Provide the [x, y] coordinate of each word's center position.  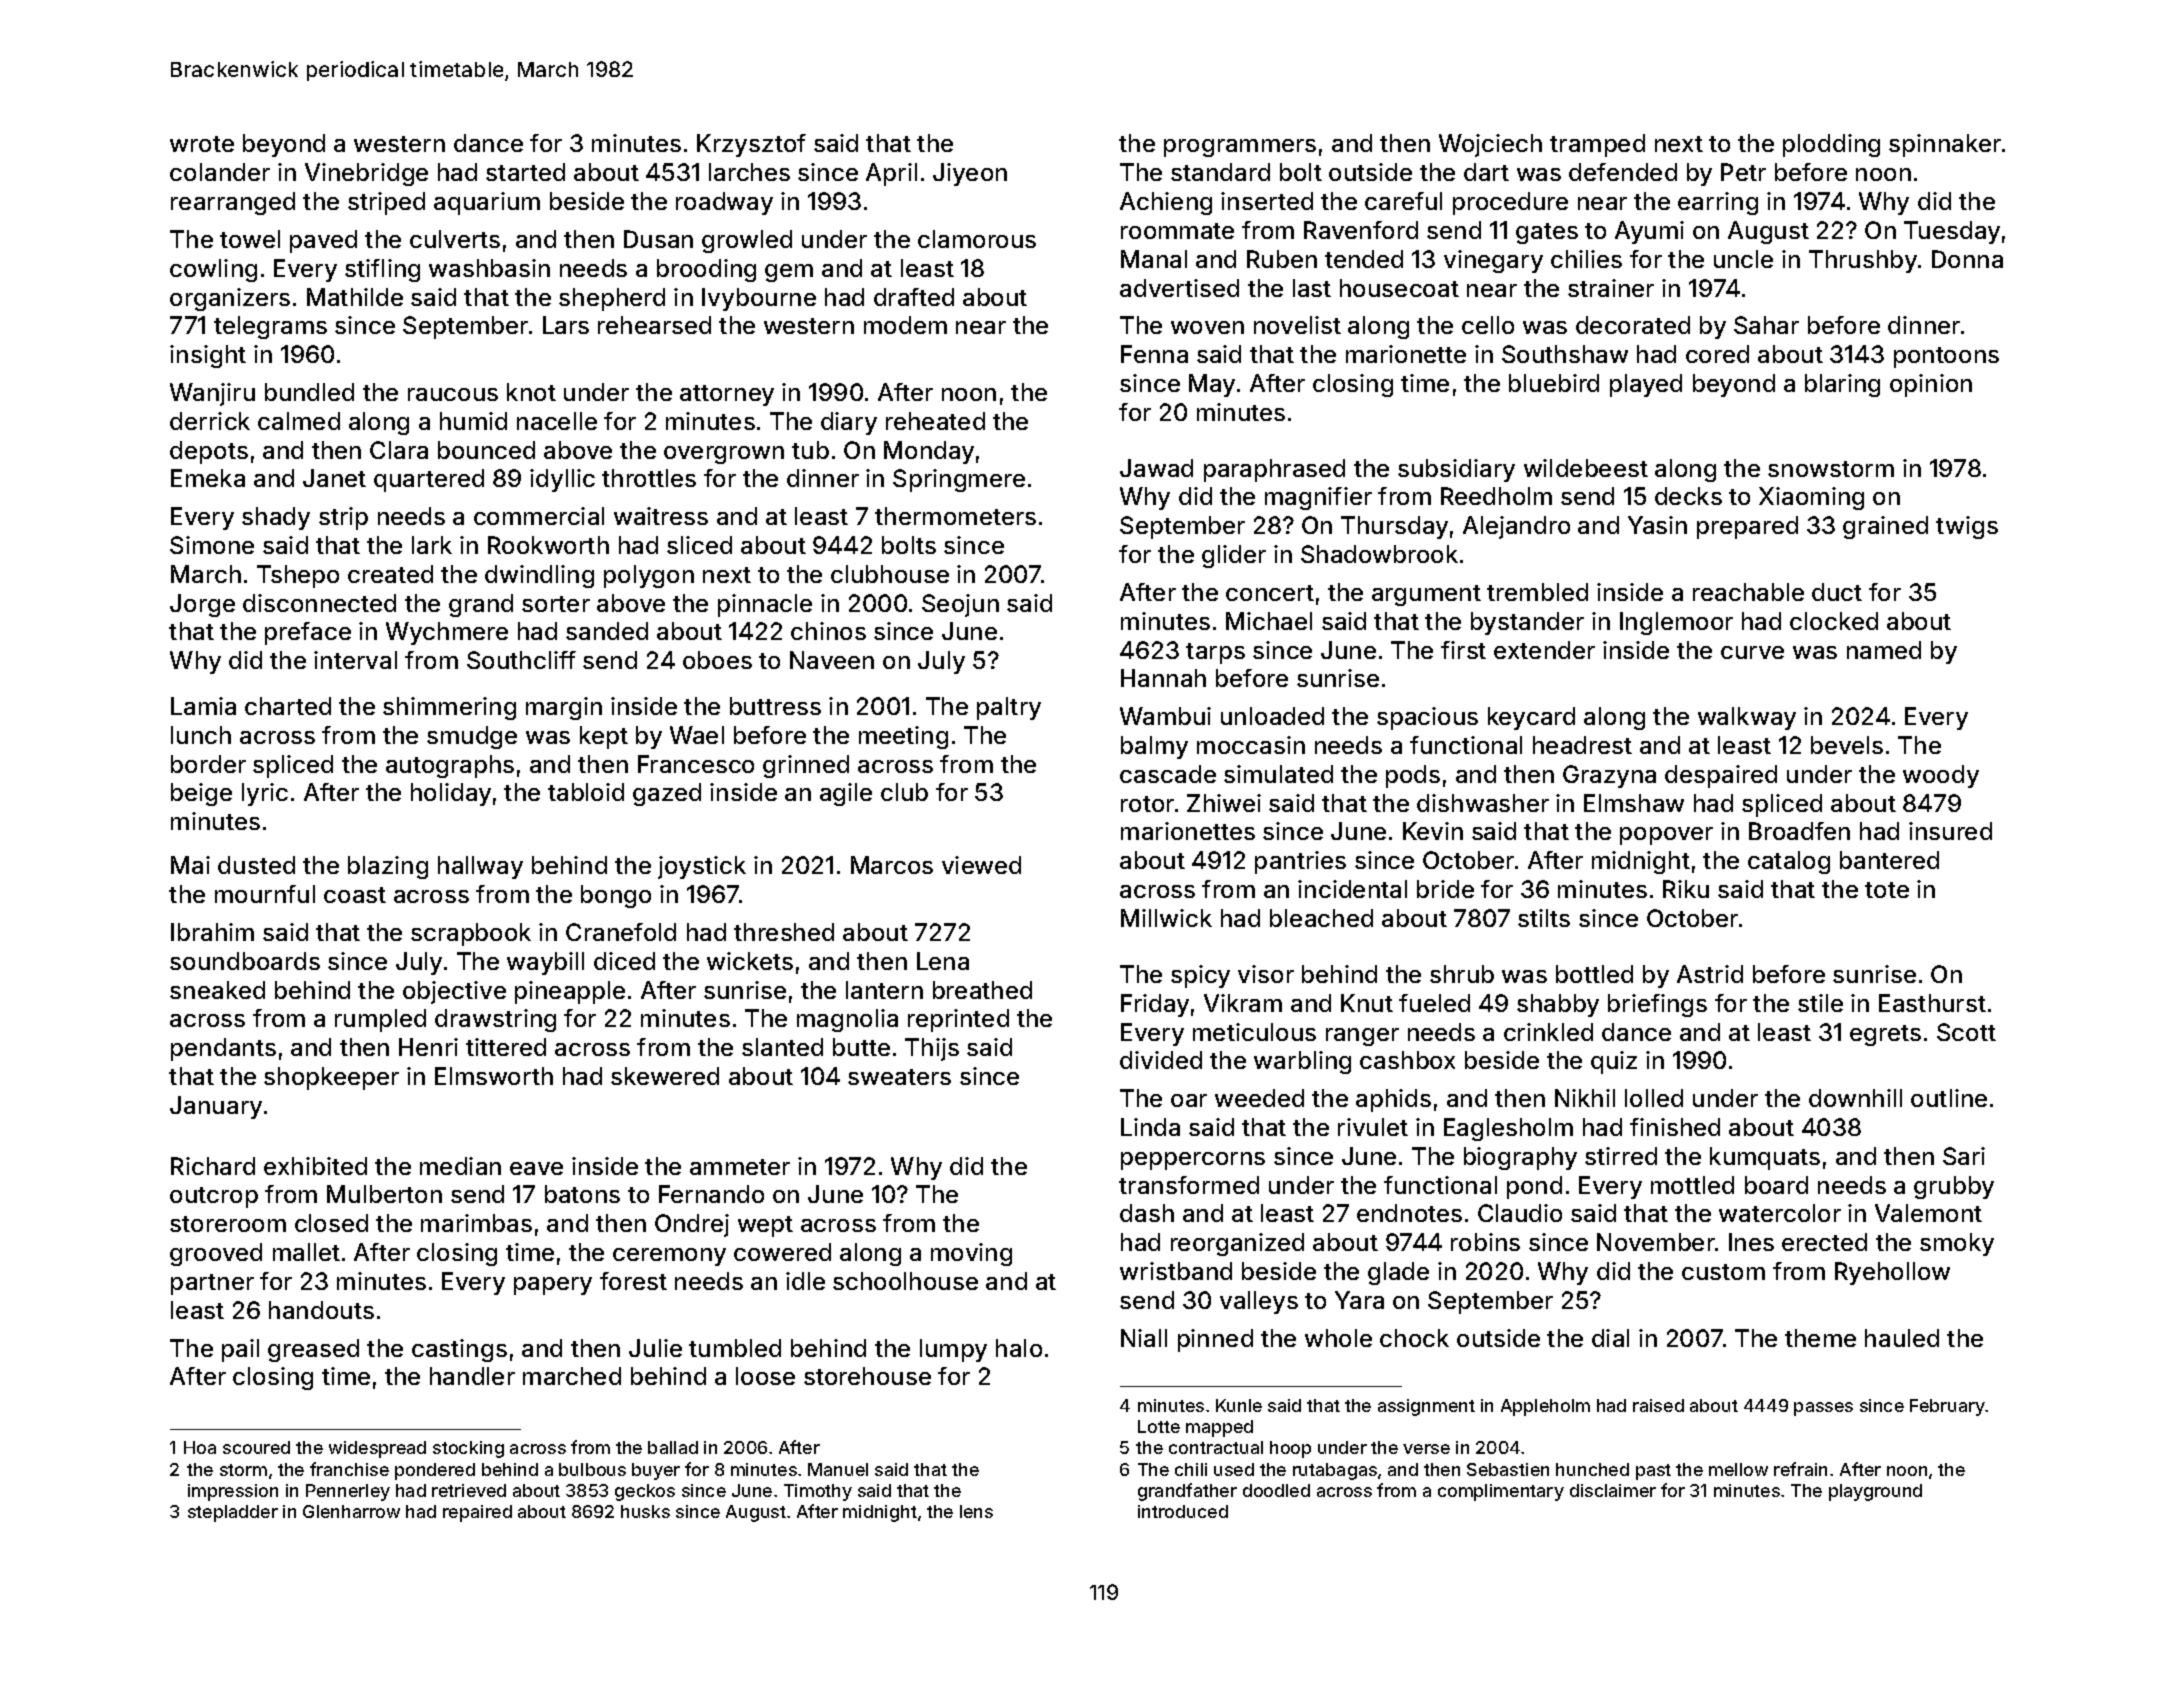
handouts [321, 1310]
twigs [1967, 527]
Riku [1686, 889]
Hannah [1163, 678]
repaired [477, 1513]
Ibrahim [212, 932]
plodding [1831, 145]
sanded [607, 631]
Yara [1359, 1300]
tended [1364, 259]
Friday [1155, 1005]
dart [1486, 172]
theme [1820, 1338]
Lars [566, 325]
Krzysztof [751, 145]
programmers [1240, 148]
